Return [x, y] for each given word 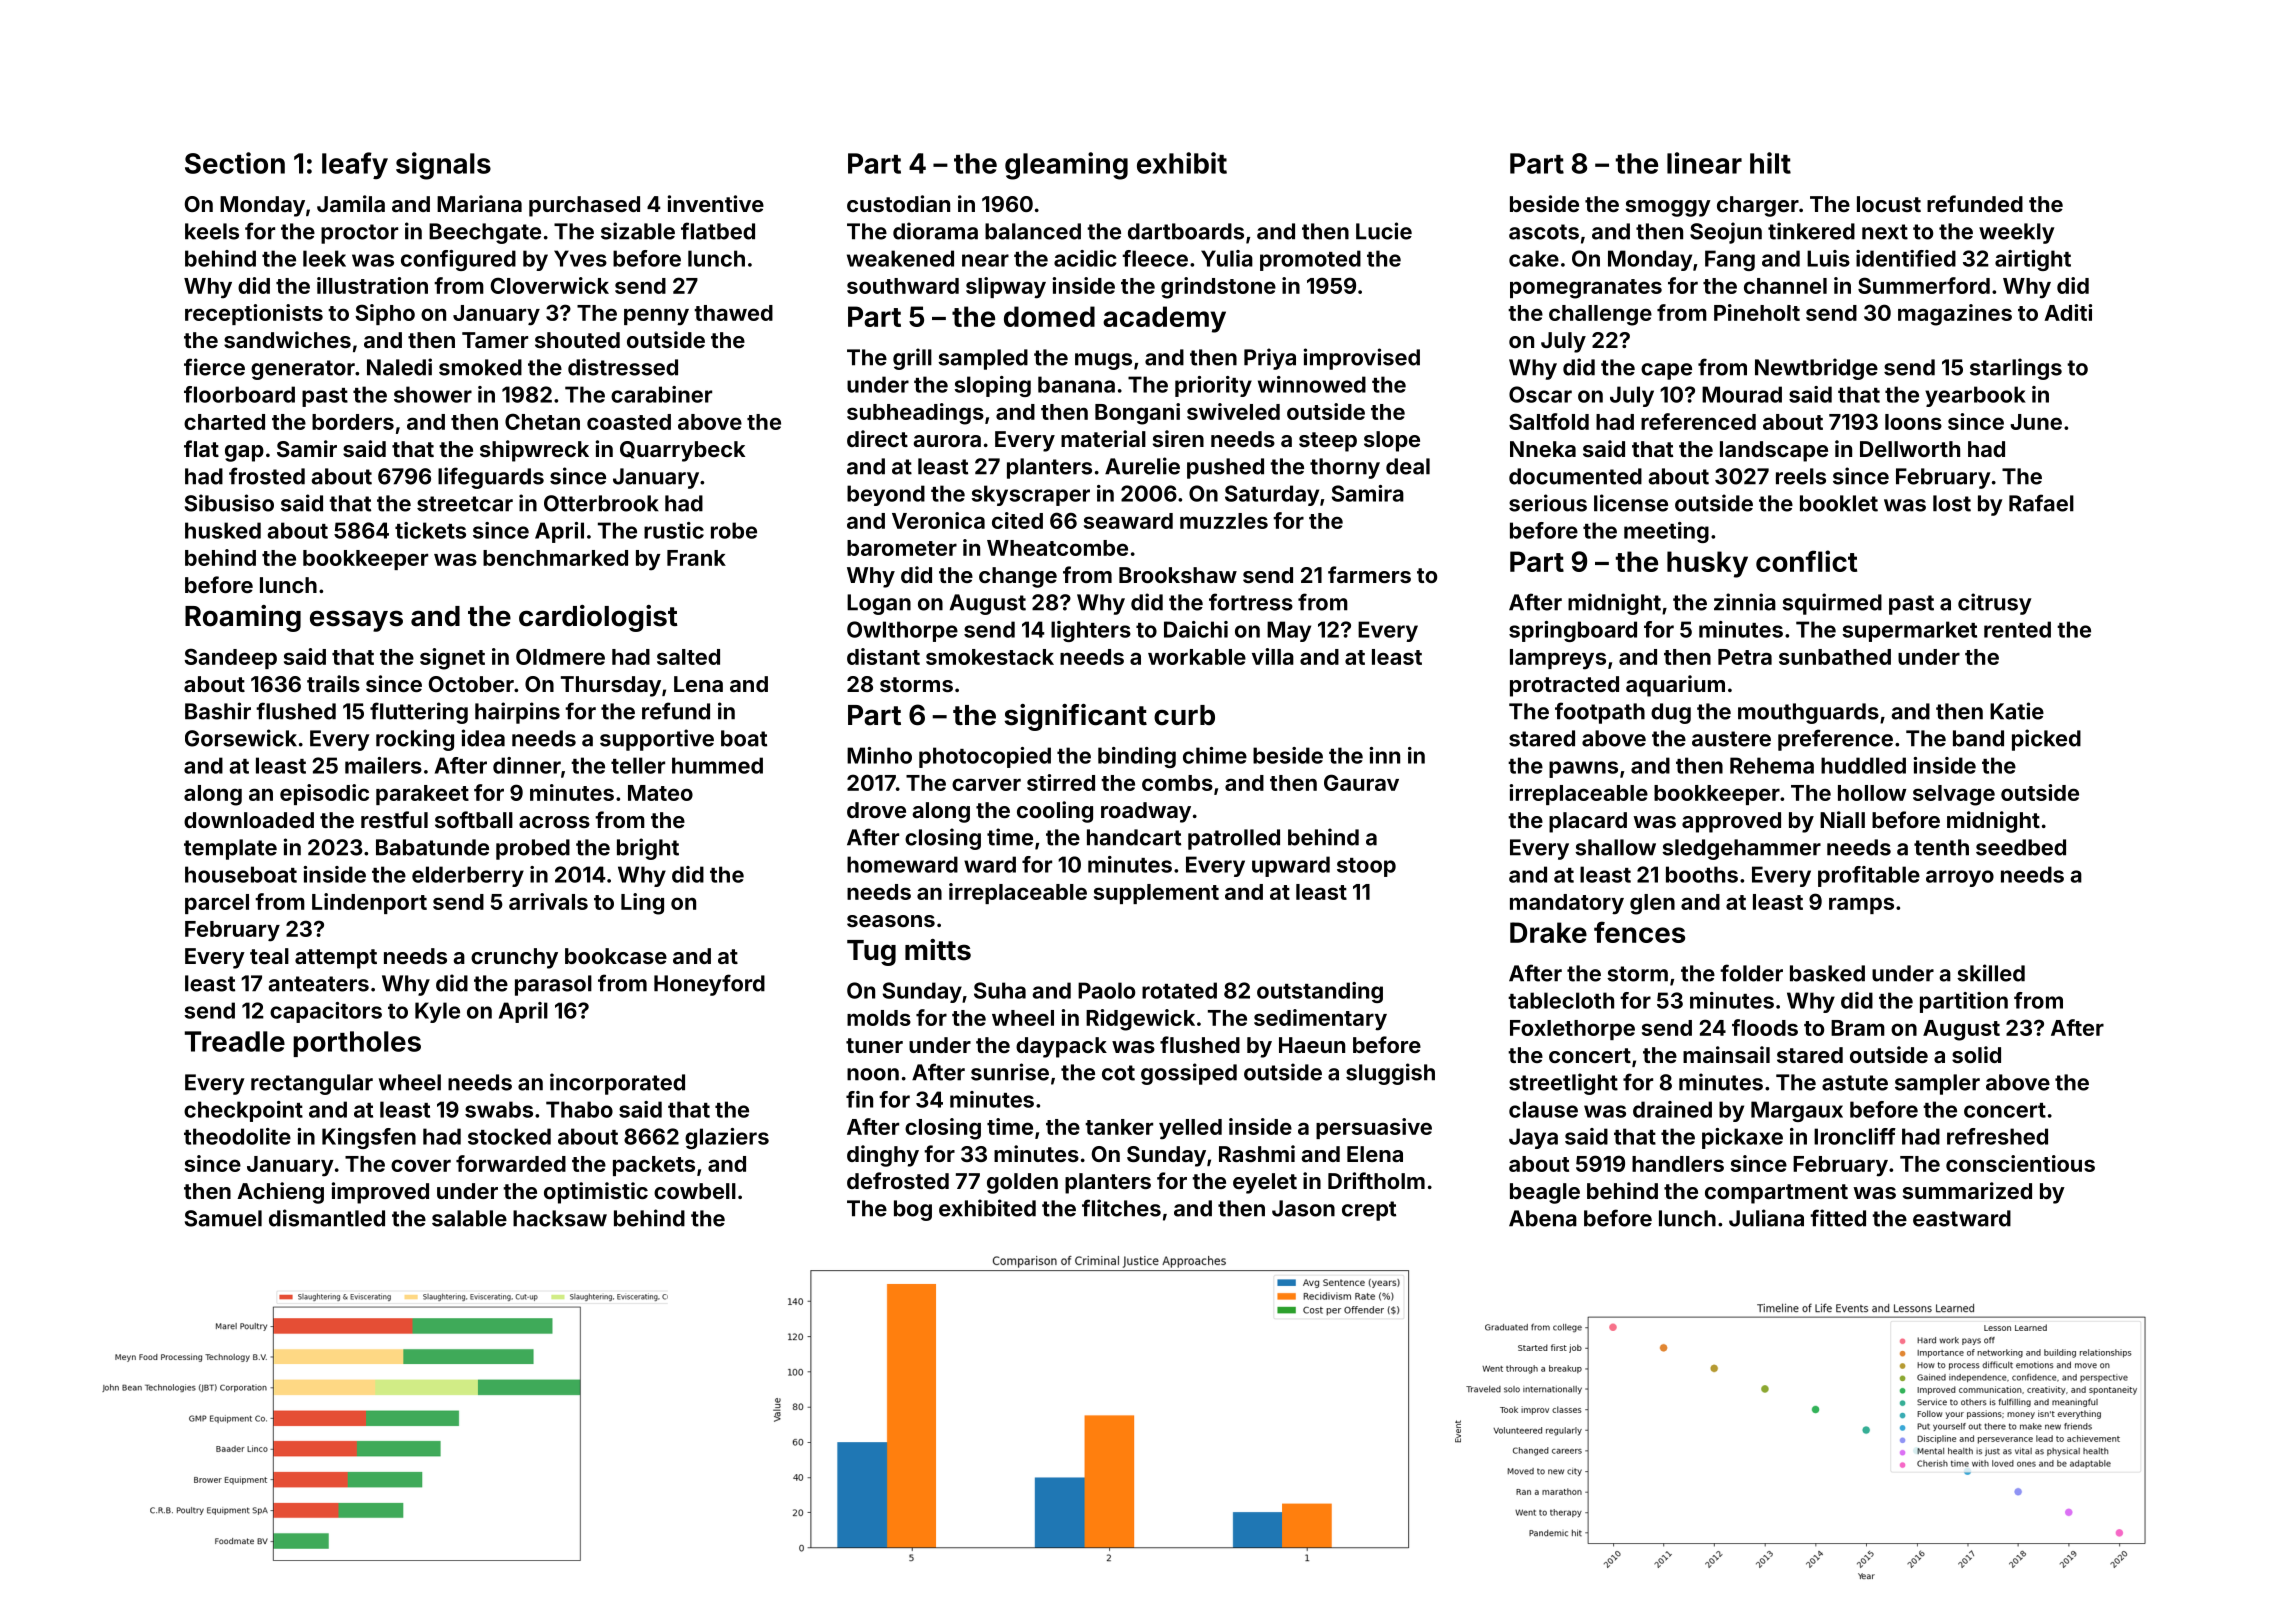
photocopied [985, 757]
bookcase [616, 956]
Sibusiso [229, 503]
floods [1765, 1027]
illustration [372, 285]
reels [1801, 476]
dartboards [1186, 231]
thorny [1345, 468]
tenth [1941, 847]
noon [873, 1074]
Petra [1745, 657]
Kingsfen [369, 1138]
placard [1588, 822]
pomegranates [1586, 289]
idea [483, 738]
